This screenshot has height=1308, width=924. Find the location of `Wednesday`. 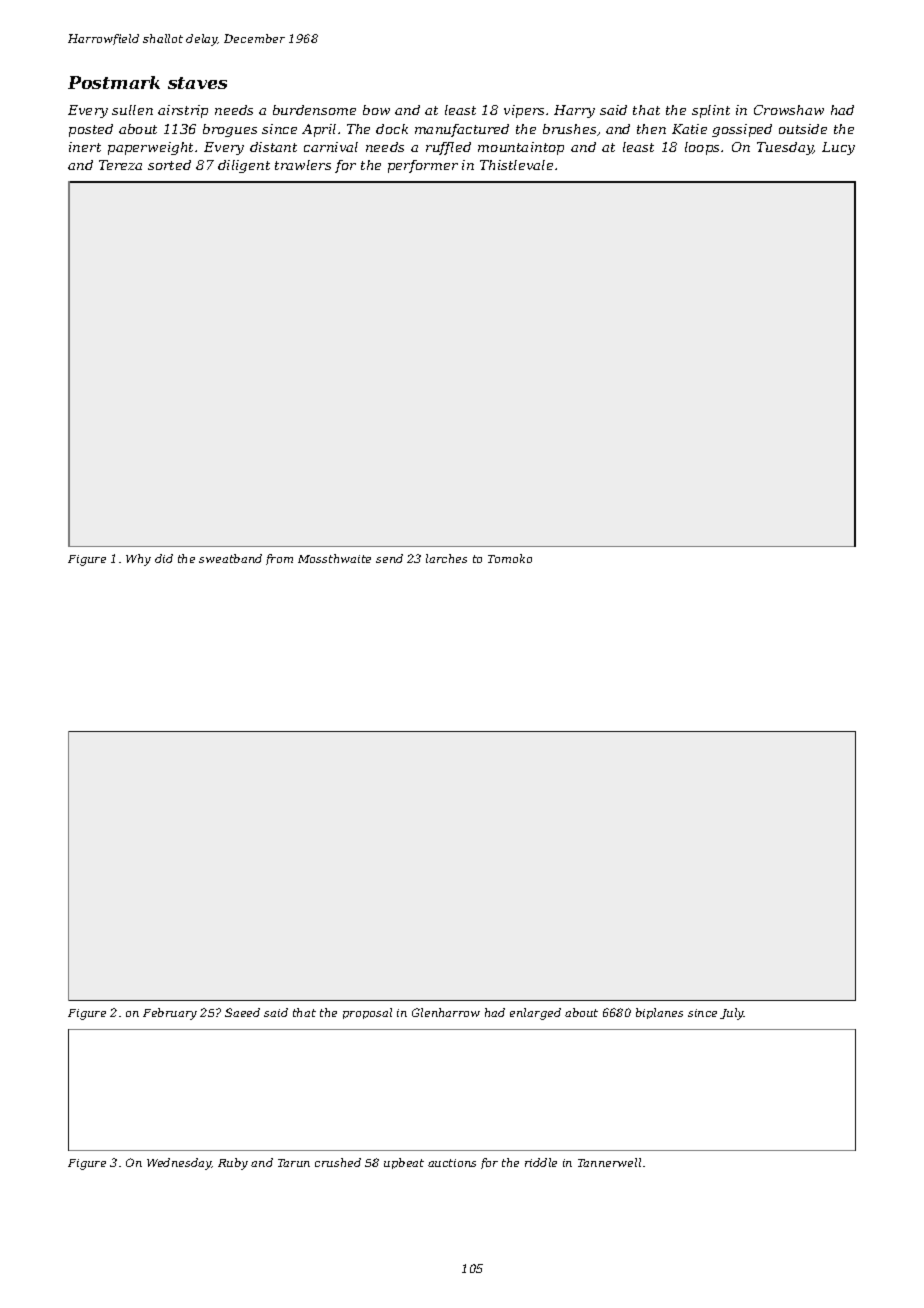

Wednesday is located at coordinates (179, 1164).
